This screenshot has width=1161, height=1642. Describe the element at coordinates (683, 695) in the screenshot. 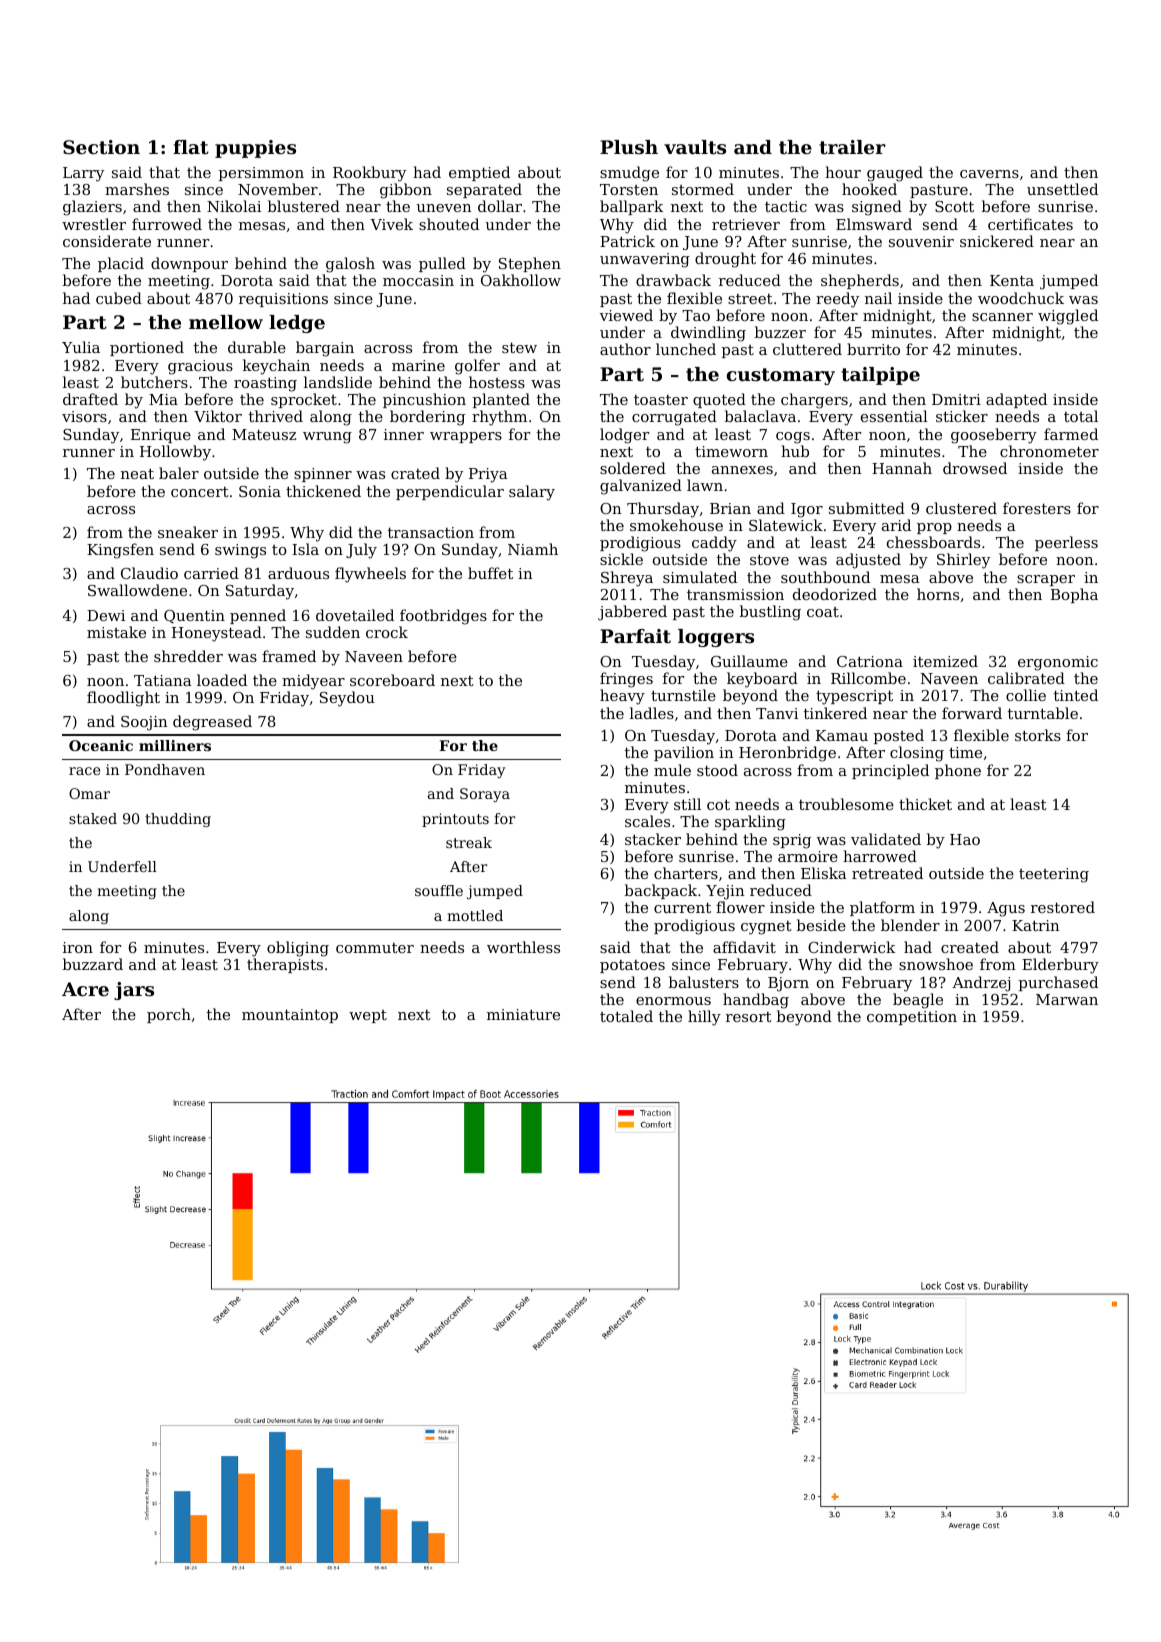

I see `turnstile` at that location.
